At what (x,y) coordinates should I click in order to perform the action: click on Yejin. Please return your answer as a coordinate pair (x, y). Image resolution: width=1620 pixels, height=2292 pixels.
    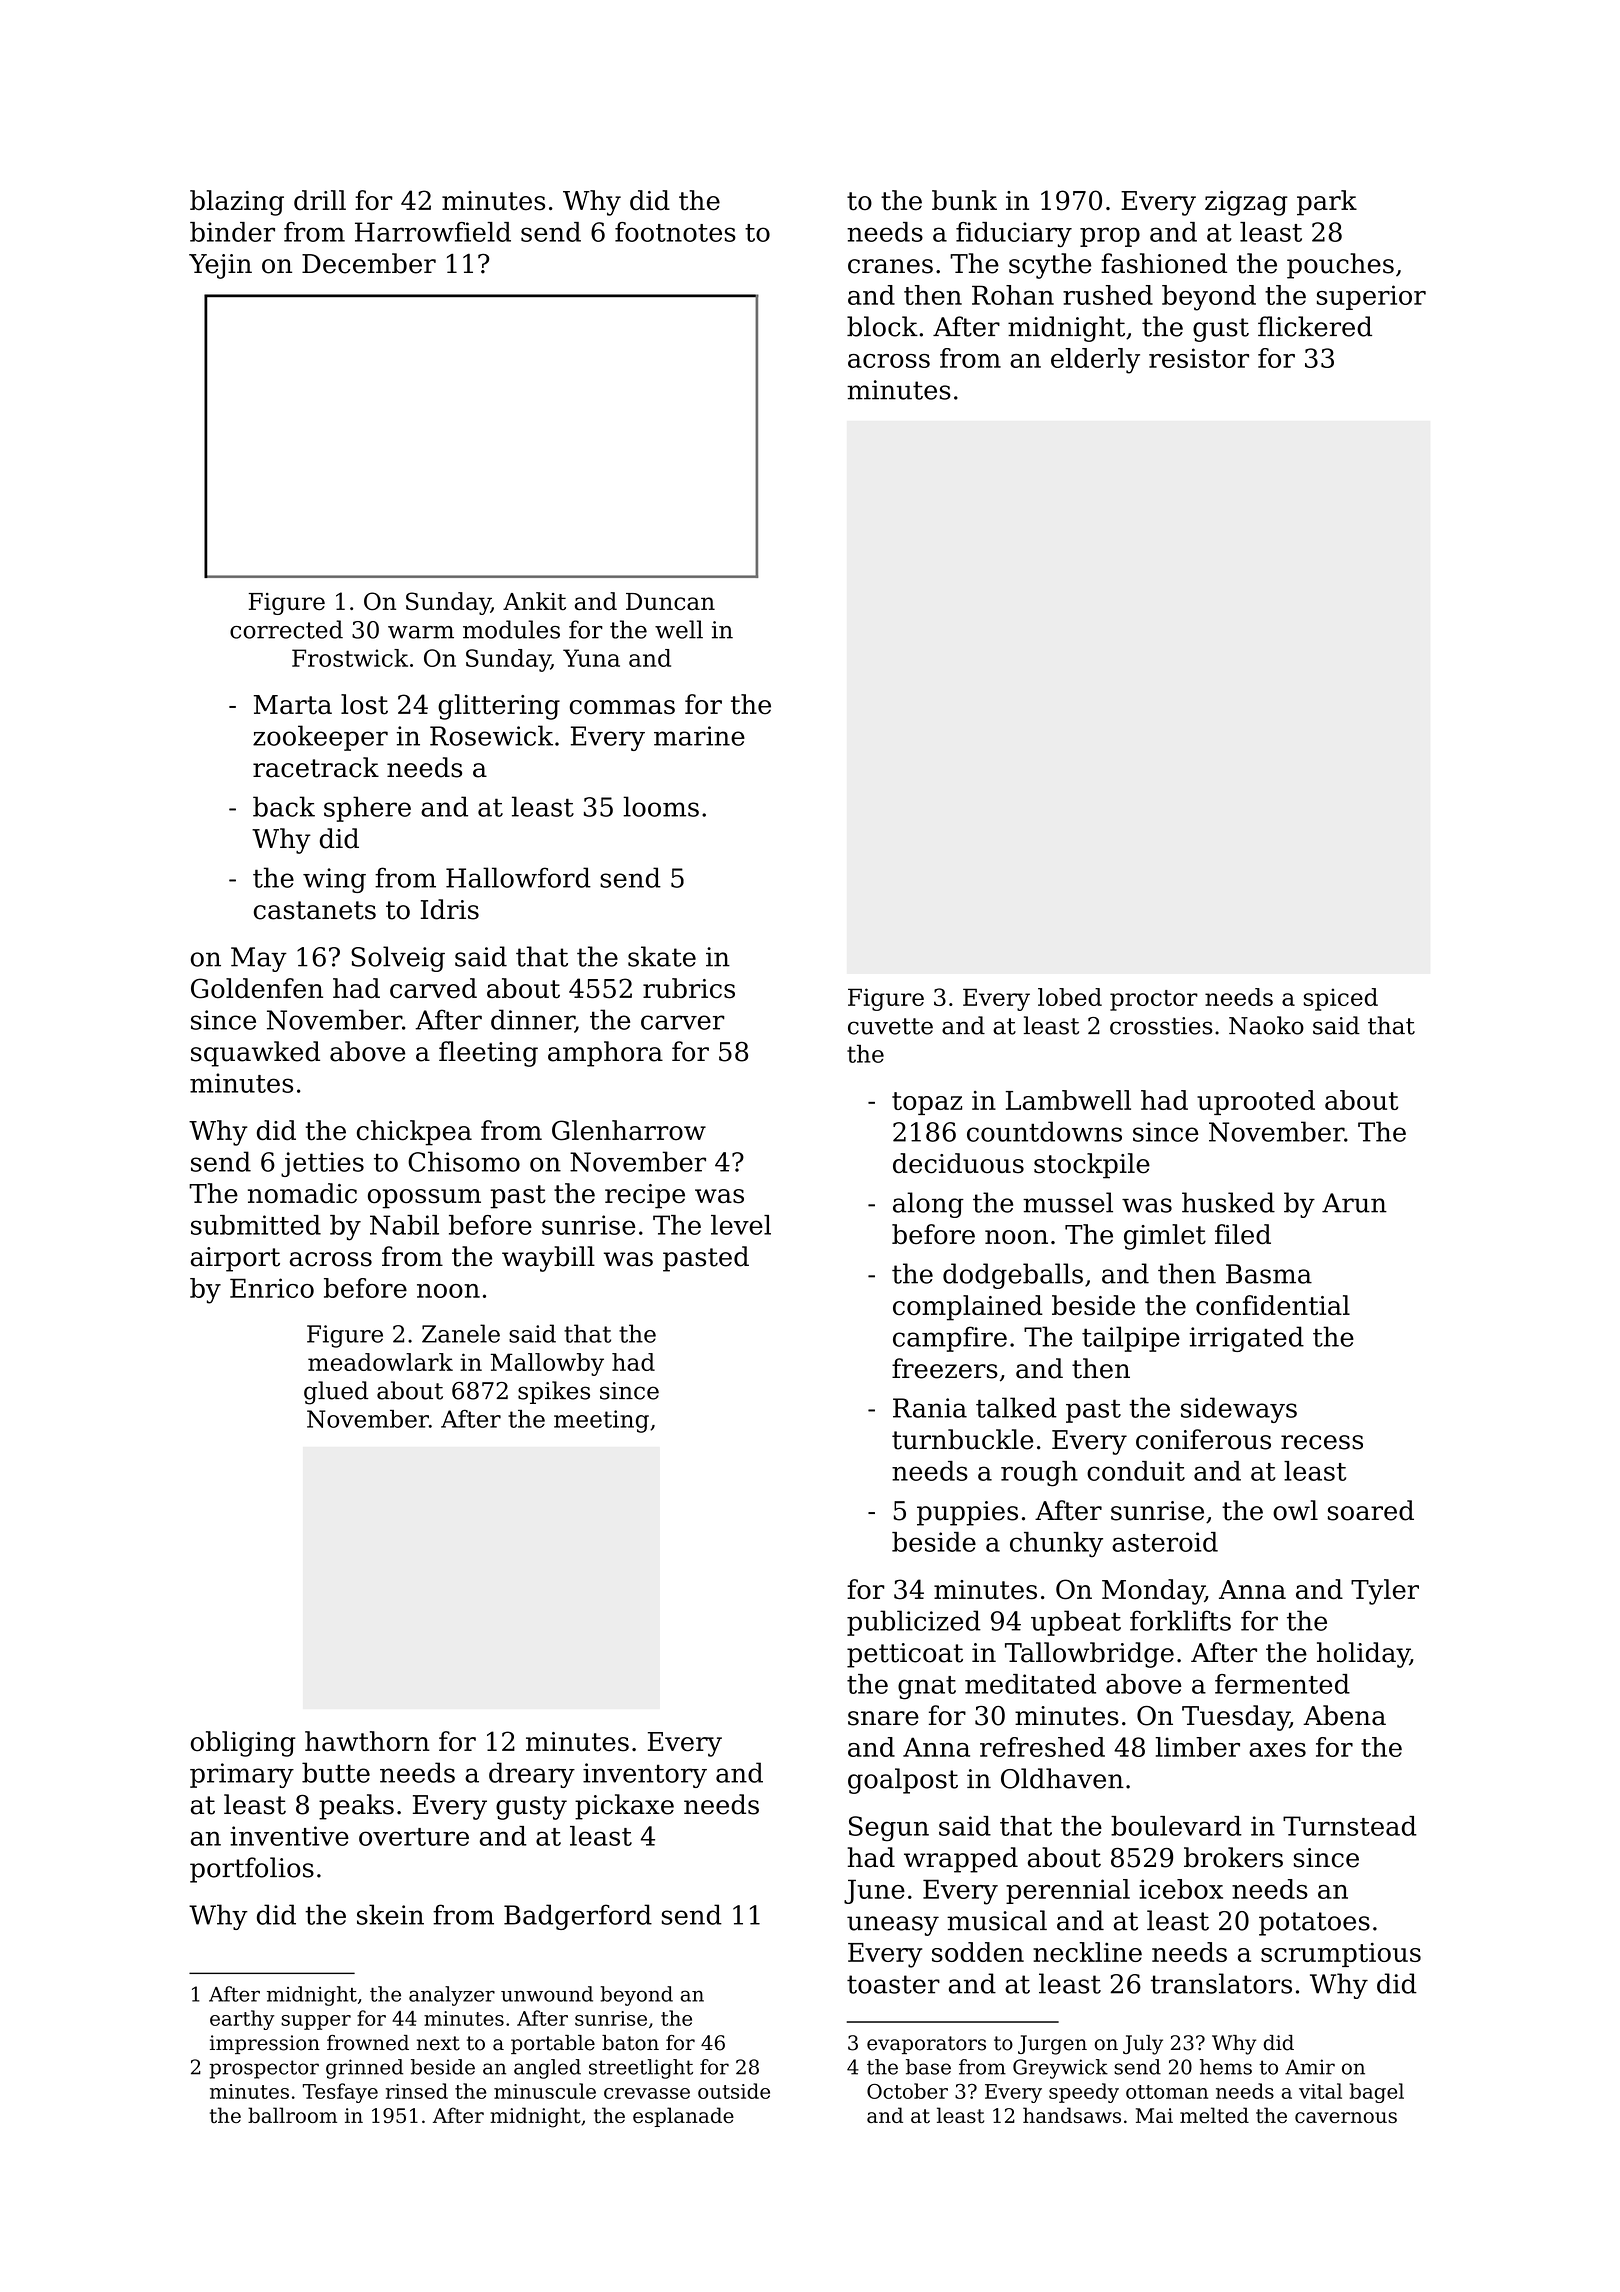
    Looking at the image, I should click on (220, 266).
